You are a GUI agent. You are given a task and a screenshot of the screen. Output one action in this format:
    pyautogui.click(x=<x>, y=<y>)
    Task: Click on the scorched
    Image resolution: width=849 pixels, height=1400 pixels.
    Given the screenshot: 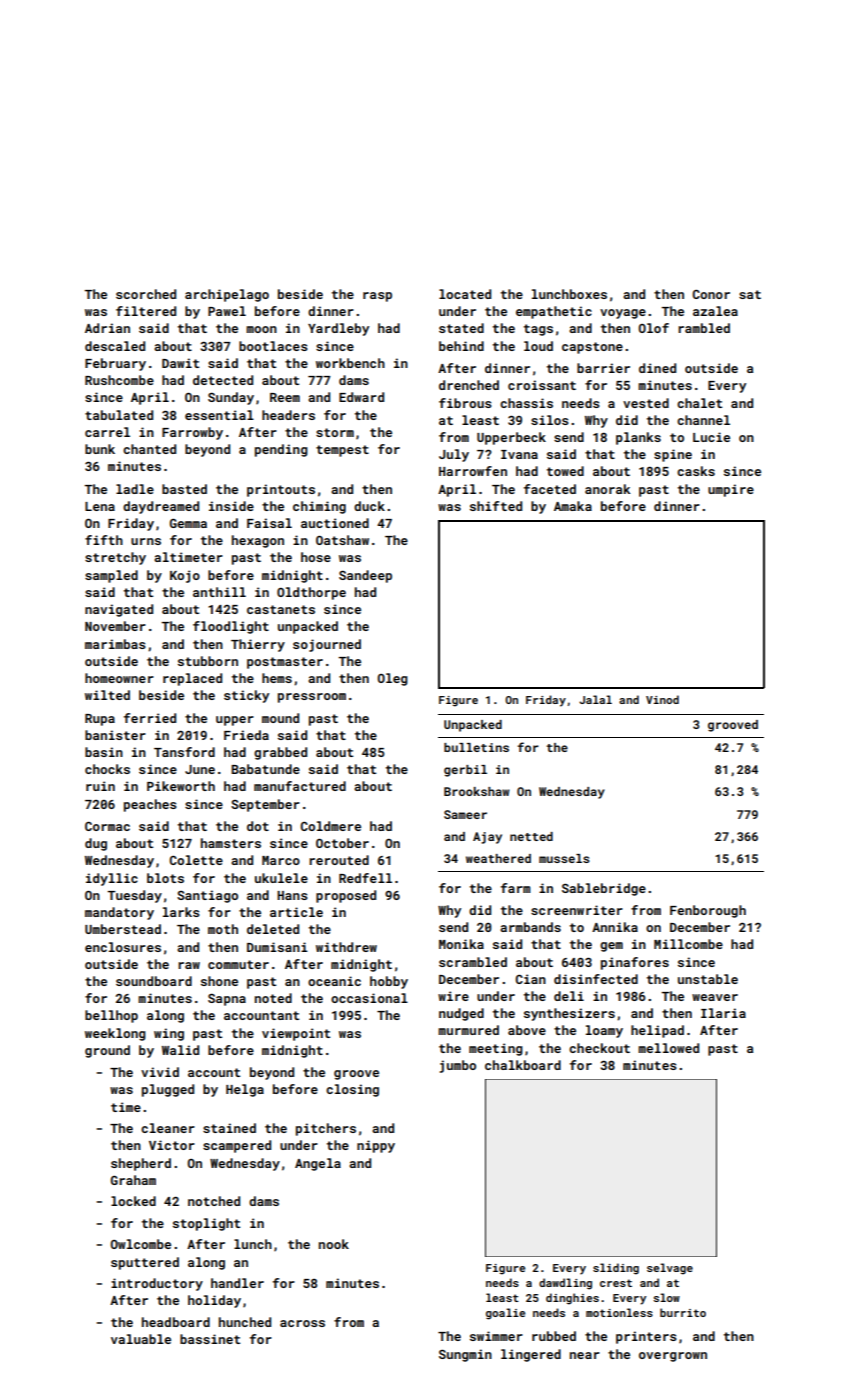 What is the action you would take?
    pyautogui.click(x=146, y=294)
